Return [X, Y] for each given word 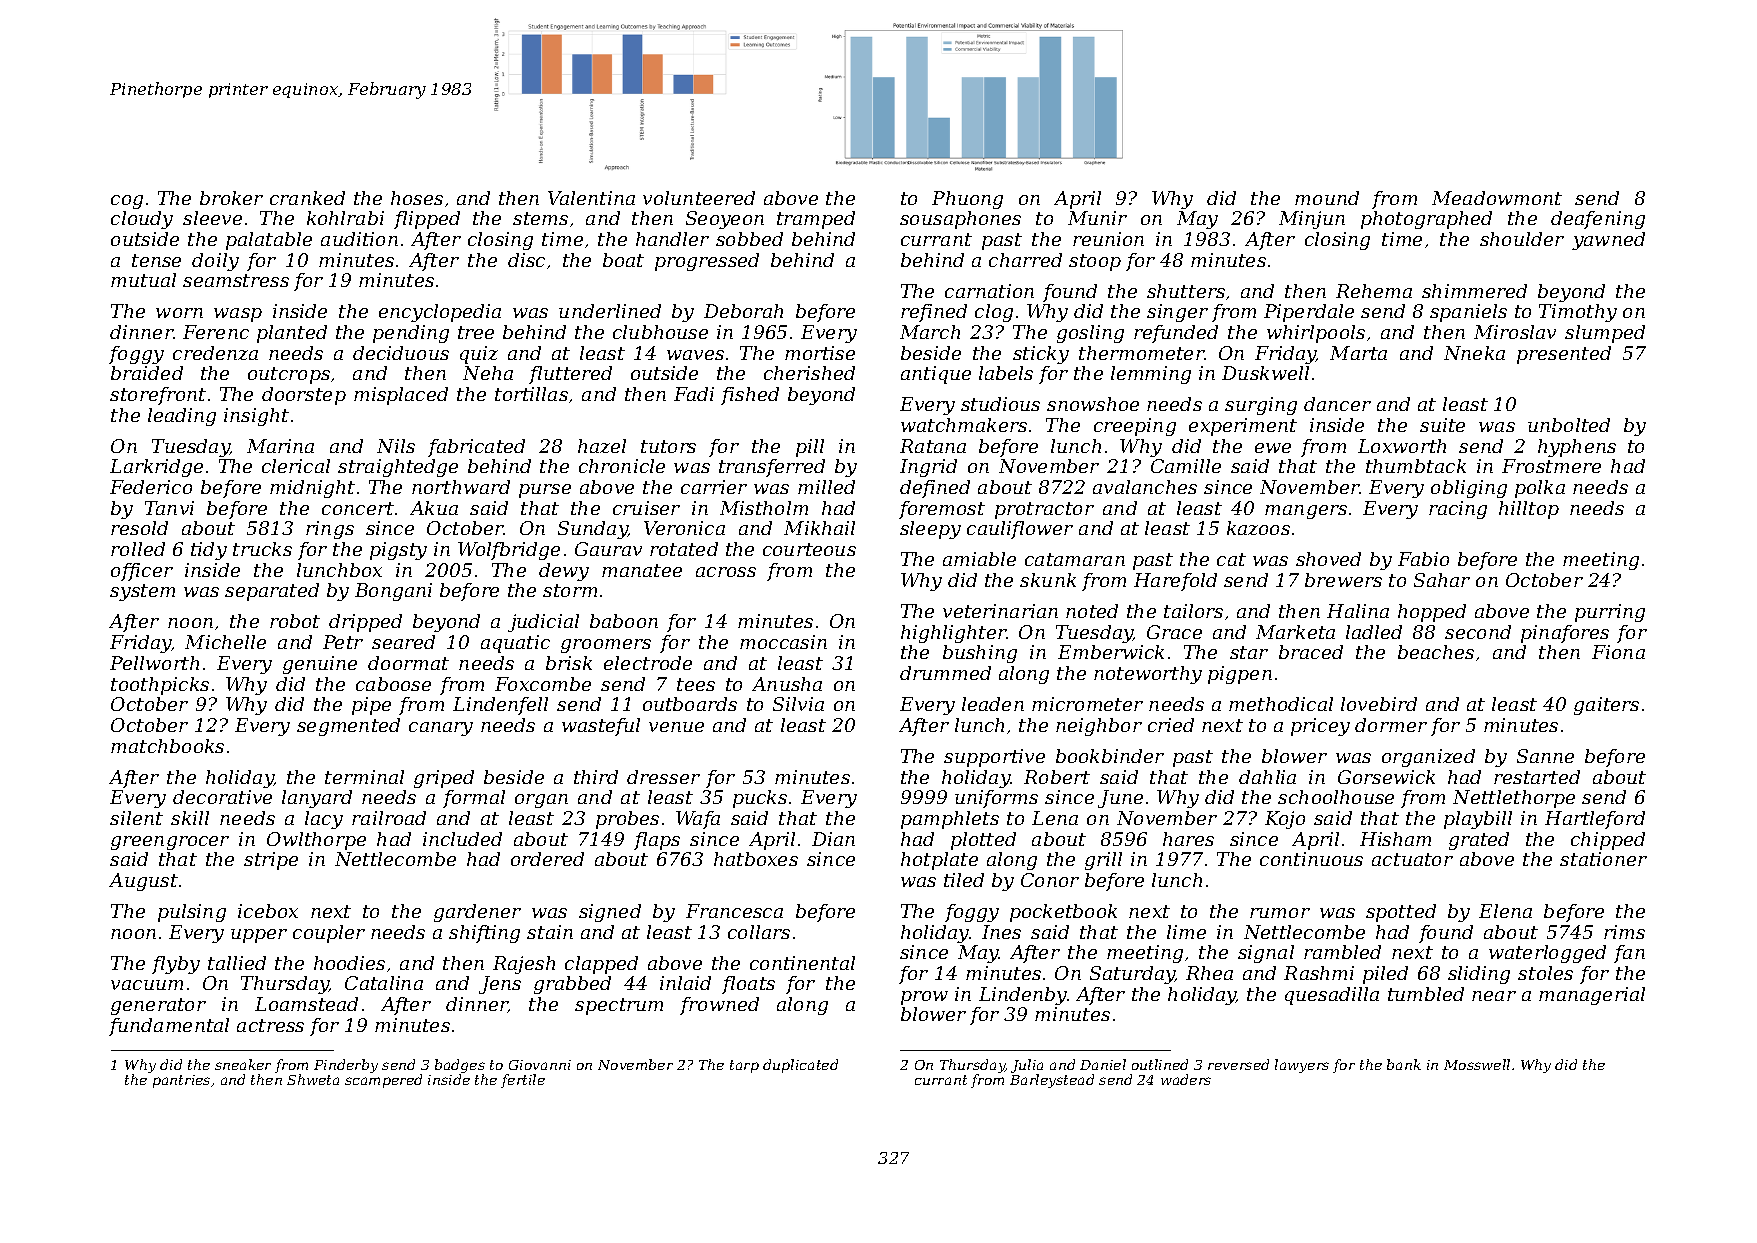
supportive [994, 758]
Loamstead [306, 1004]
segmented [348, 727]
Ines [1001, 932]
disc [526, 260]
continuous [1311, 859]
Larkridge [156, 468]
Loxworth [1402, 446]
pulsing [192, 913]
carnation [989, 291]
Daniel [1103, 1064]
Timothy [1578, 313]
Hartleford [1595, 820]
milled [826, 487]
